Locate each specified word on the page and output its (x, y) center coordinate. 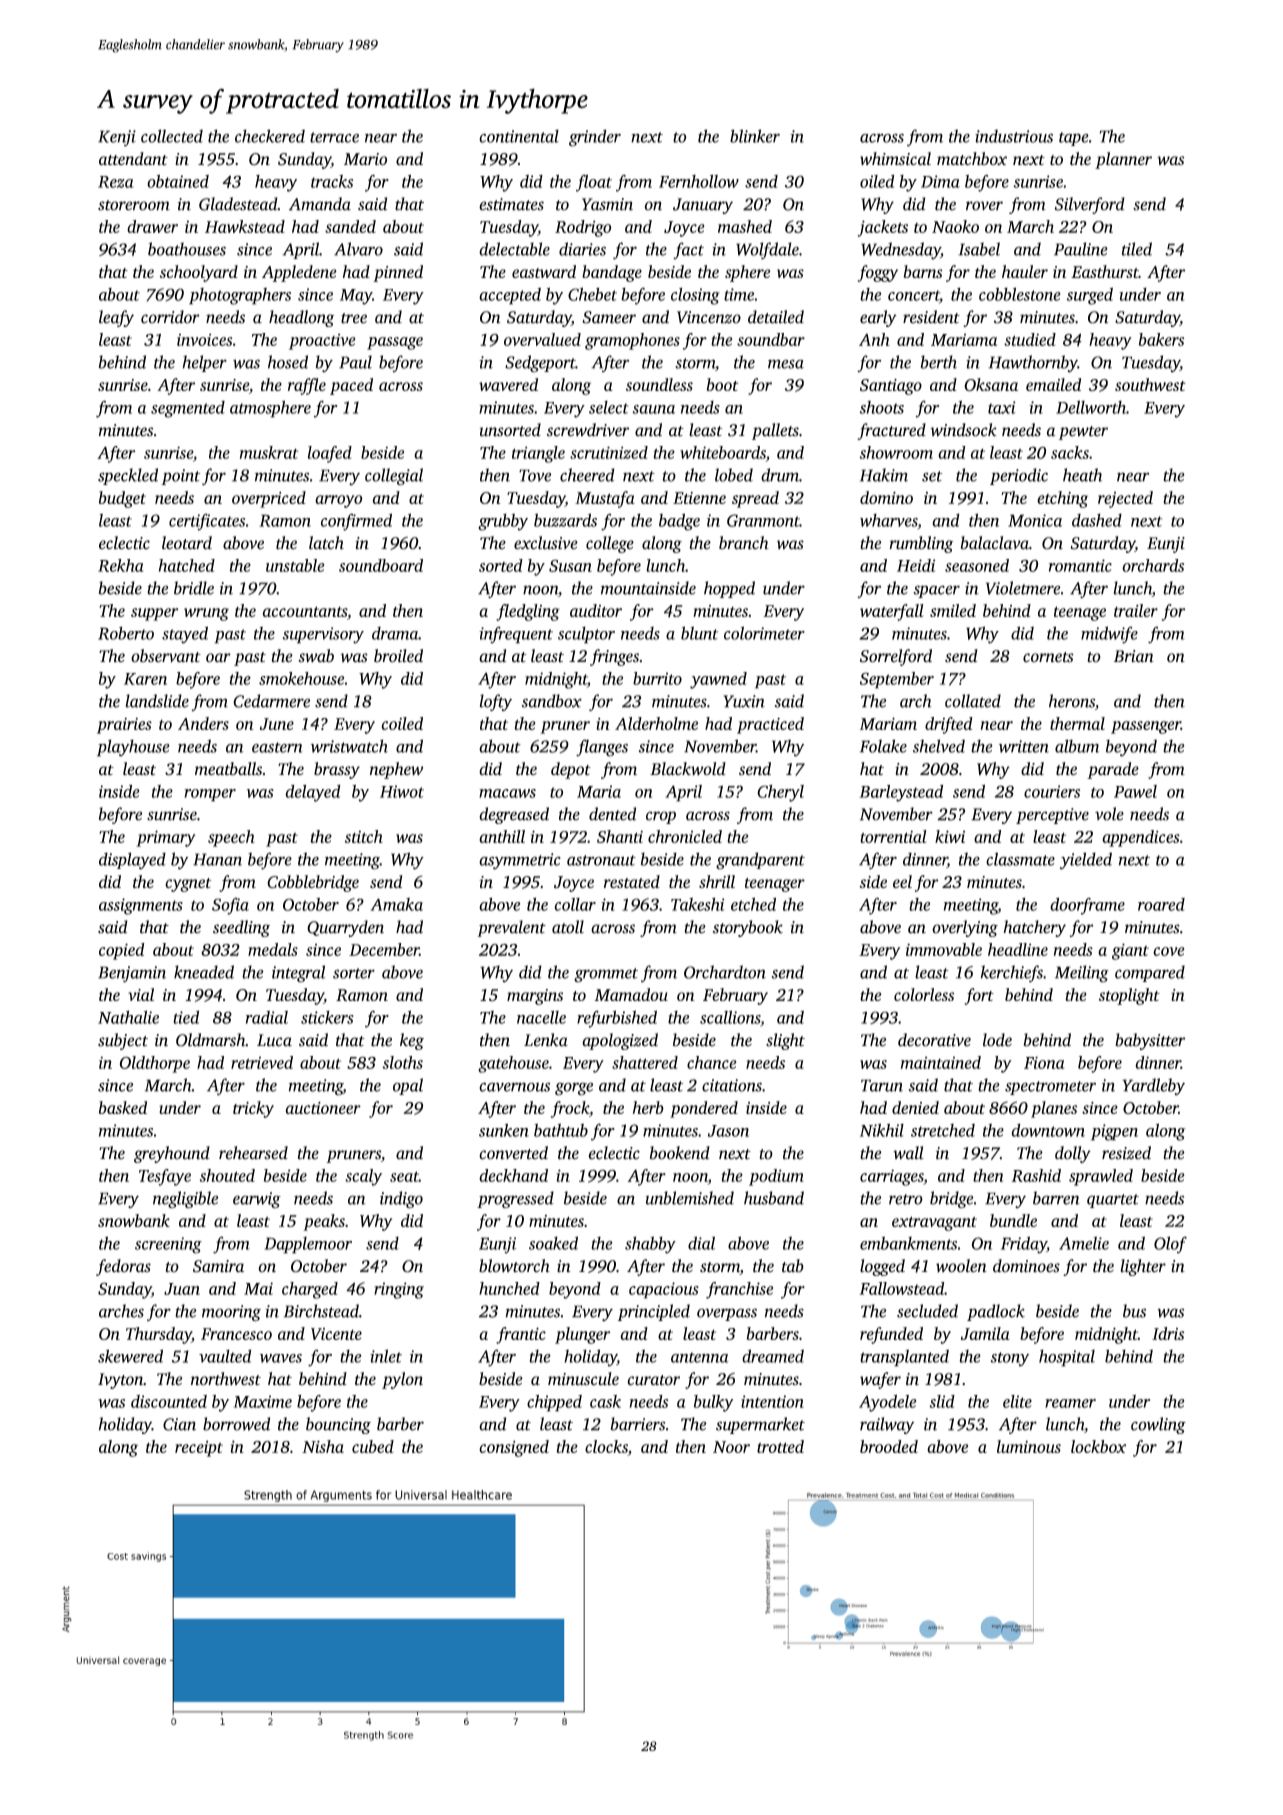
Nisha (323, 1446)
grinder (595, 138)
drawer (152, 226)
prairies (124, 726)
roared (1161, 904)
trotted (780, 1446)
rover (984, 206)
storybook (748, 928)
